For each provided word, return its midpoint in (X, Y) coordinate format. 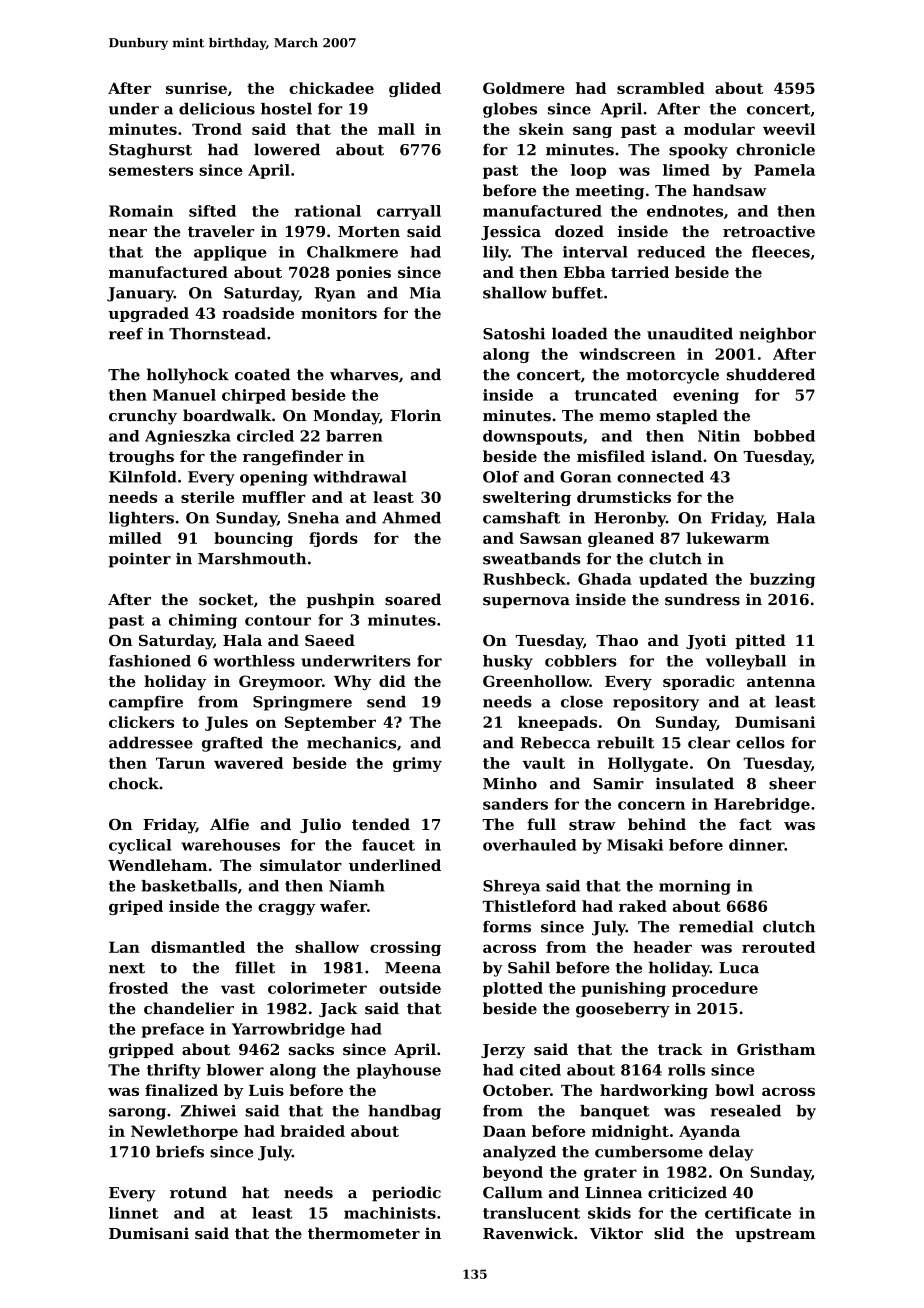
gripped (141, 1051)
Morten (369, 231)
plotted (513, 989)
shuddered (771, 374)
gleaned (621, 539)
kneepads (557, 723)
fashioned (150, 661)
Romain (141, 211)
